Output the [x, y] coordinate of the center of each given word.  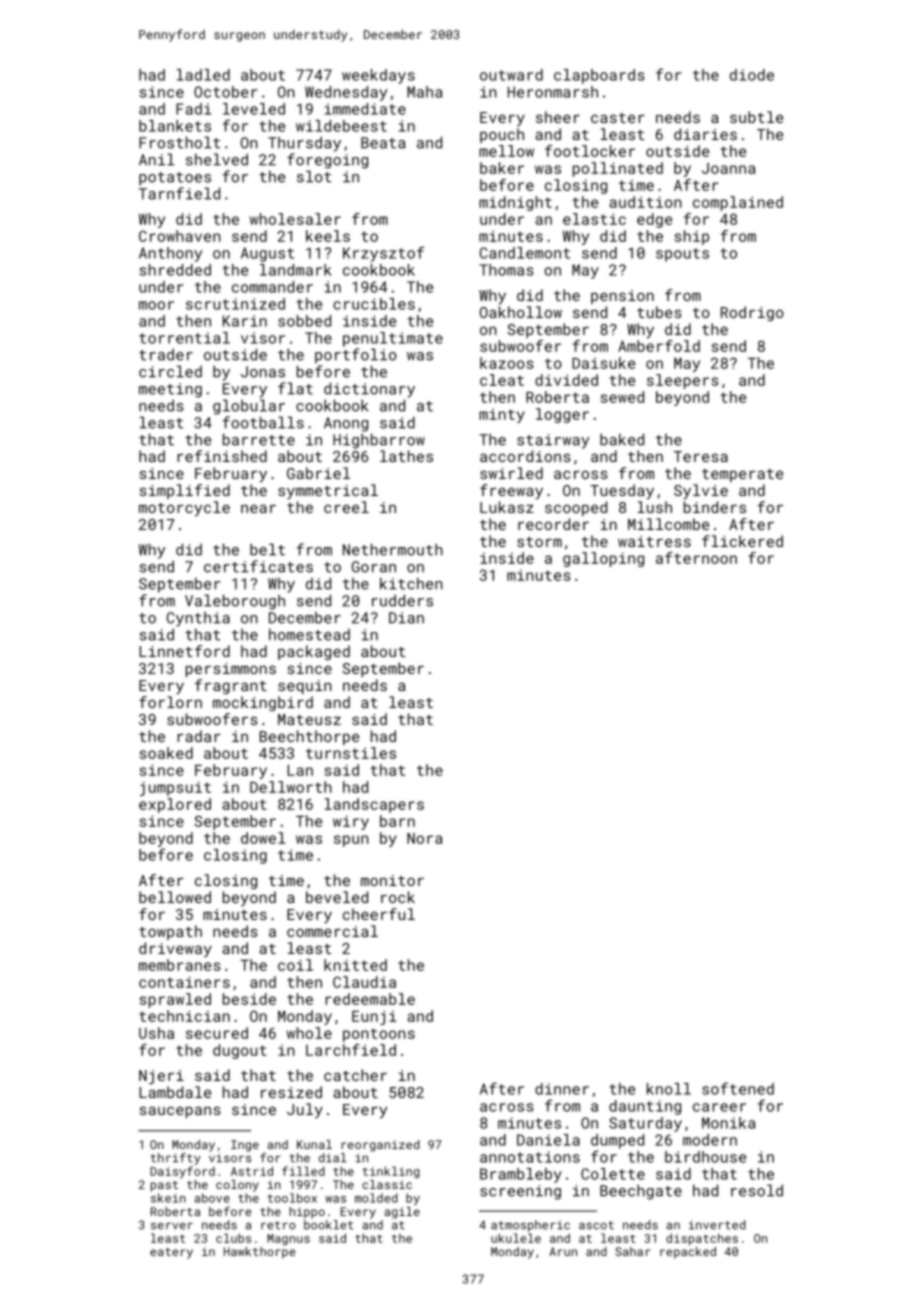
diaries [705, 134]
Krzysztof [383, 254]
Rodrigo [752, 313]
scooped [576, 508]
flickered [742, 541]
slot [314, 176]
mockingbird [263, 703]
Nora [424, 838]
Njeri [161, 1077]
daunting [645, 1107]
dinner [562, 1089]
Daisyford [182, 1172]
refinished [222, 456]
